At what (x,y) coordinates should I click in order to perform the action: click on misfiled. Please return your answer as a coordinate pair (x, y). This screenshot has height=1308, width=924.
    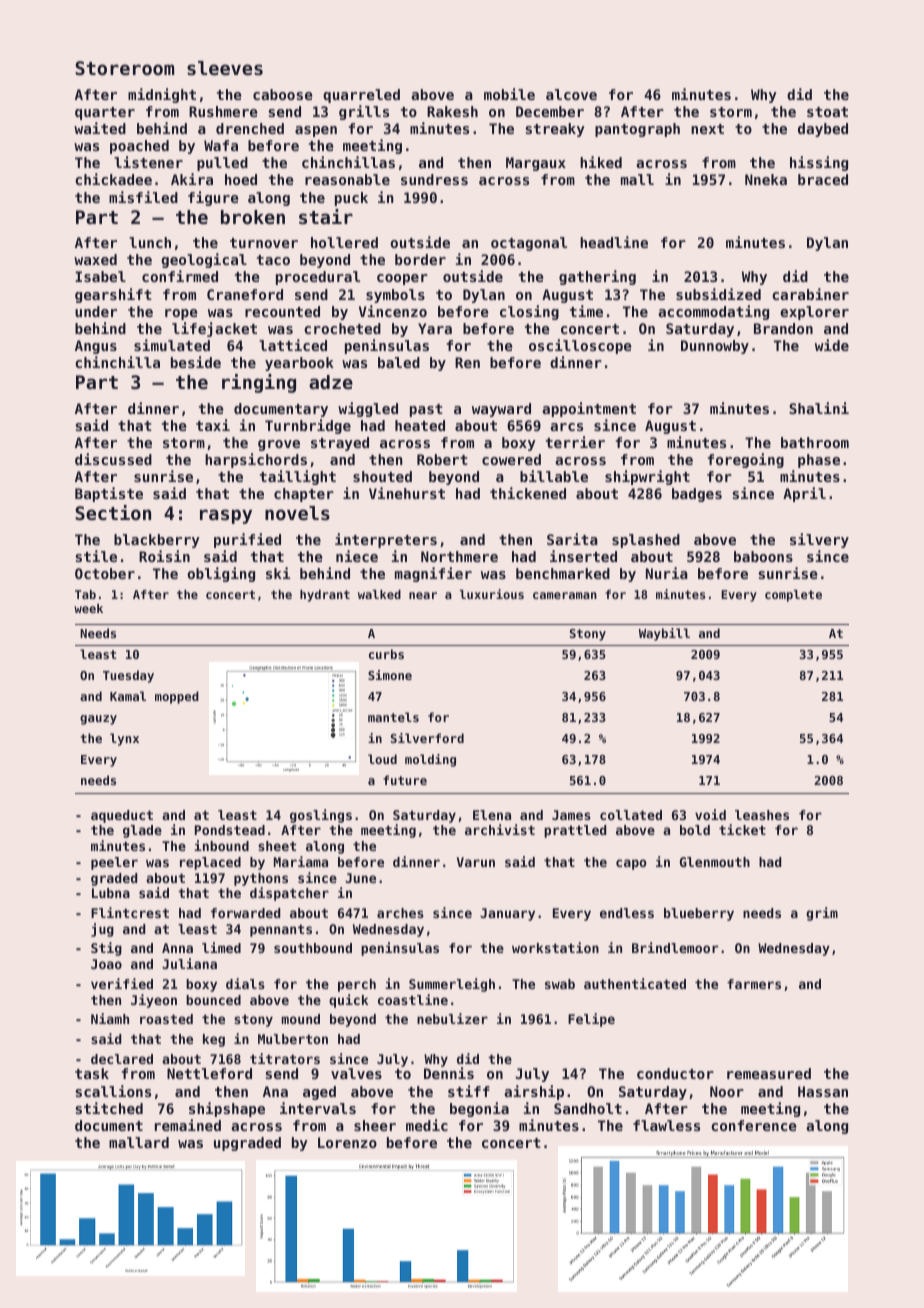
    Looking at the image, I should click on (143, 197).
